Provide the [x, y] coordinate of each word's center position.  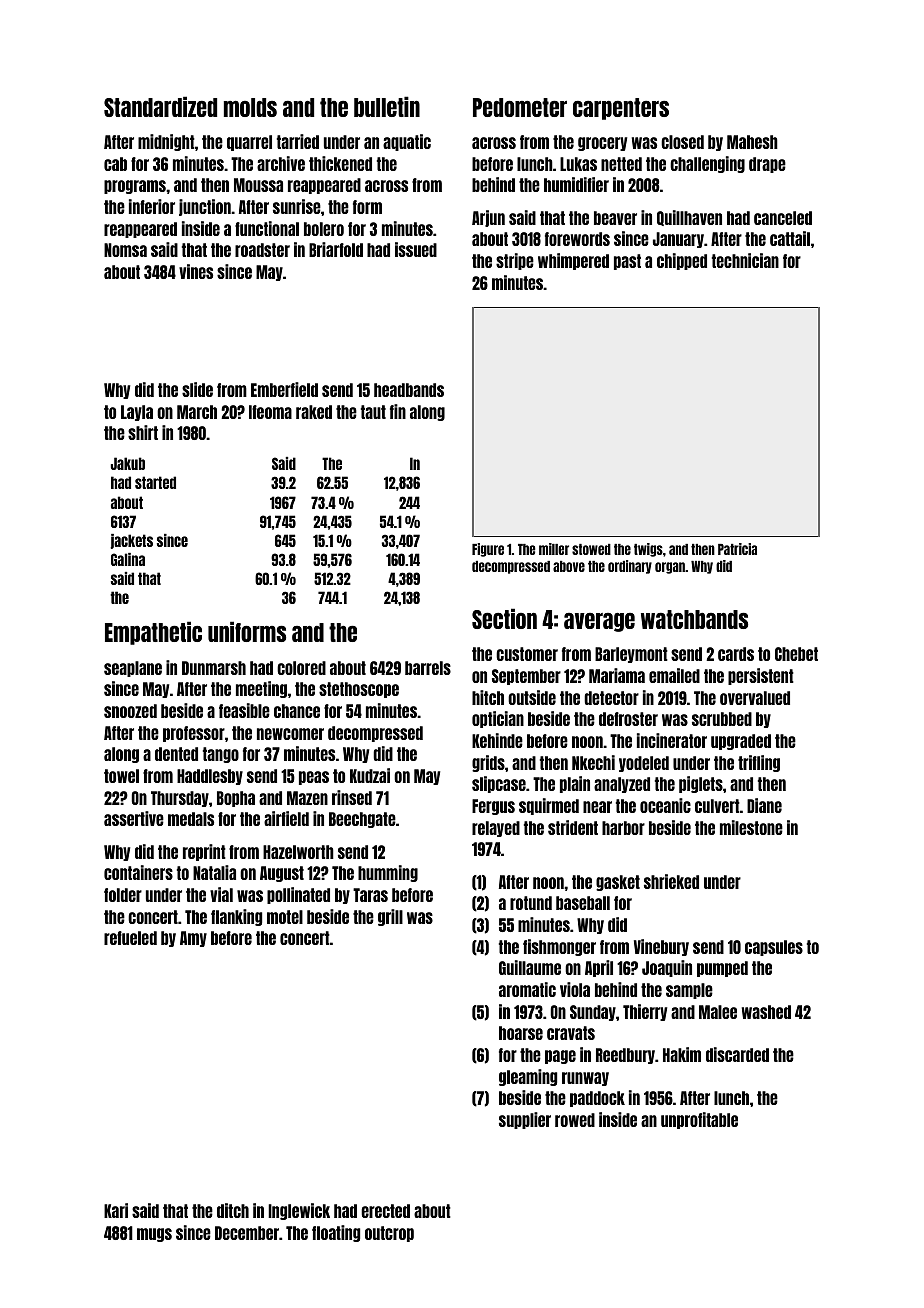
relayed [496, 829]
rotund [531, 903]
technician [745, 260]
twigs [648, 550]
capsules [774, 948]
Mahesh [752, 142]
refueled [130, 938]
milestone [751, 827]
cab [115, 164]
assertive [134, 818]
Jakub [128, 463]
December [247, 1233]
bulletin [387, 106]
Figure [488, 550]
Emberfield [284, 389]
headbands [409, 390]
